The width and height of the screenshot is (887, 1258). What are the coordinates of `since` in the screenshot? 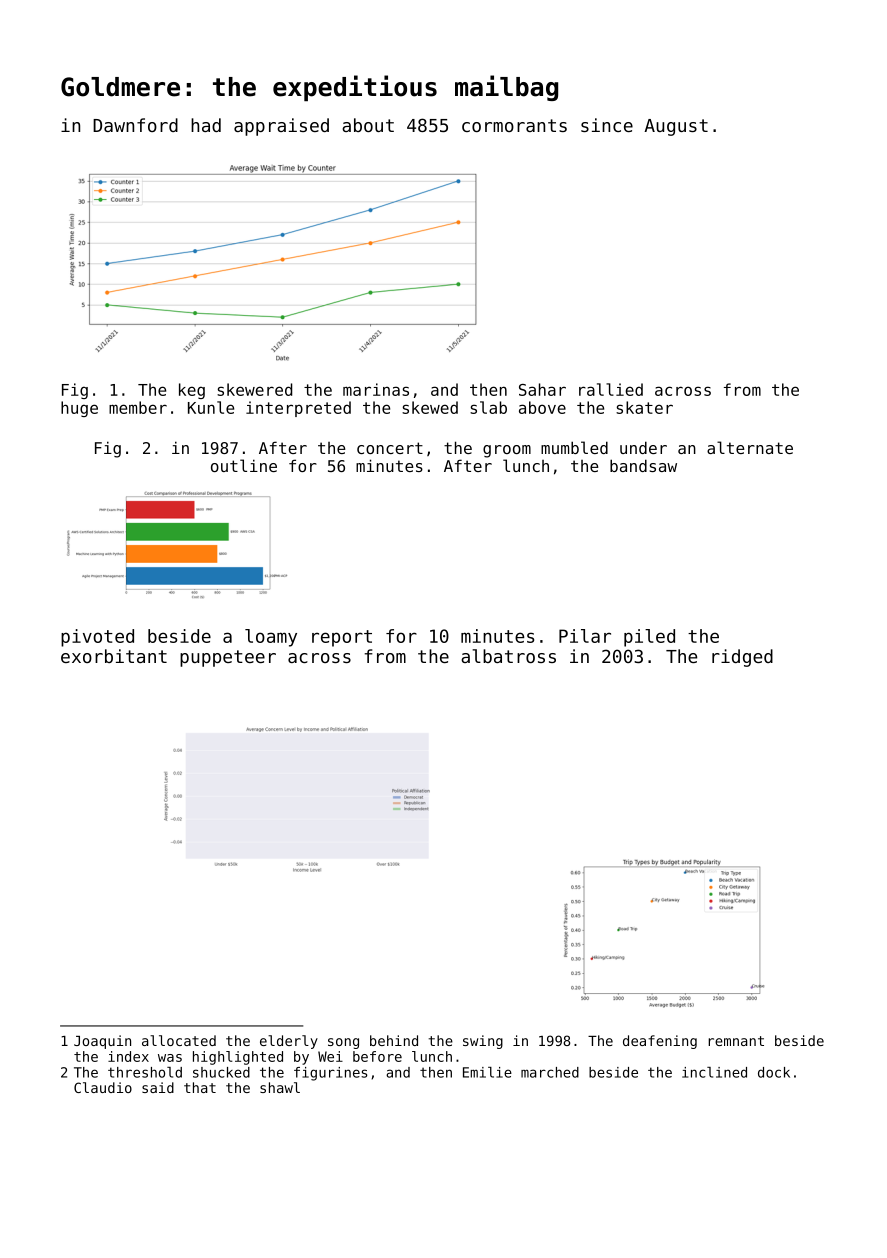 It's located at (607, 125).
